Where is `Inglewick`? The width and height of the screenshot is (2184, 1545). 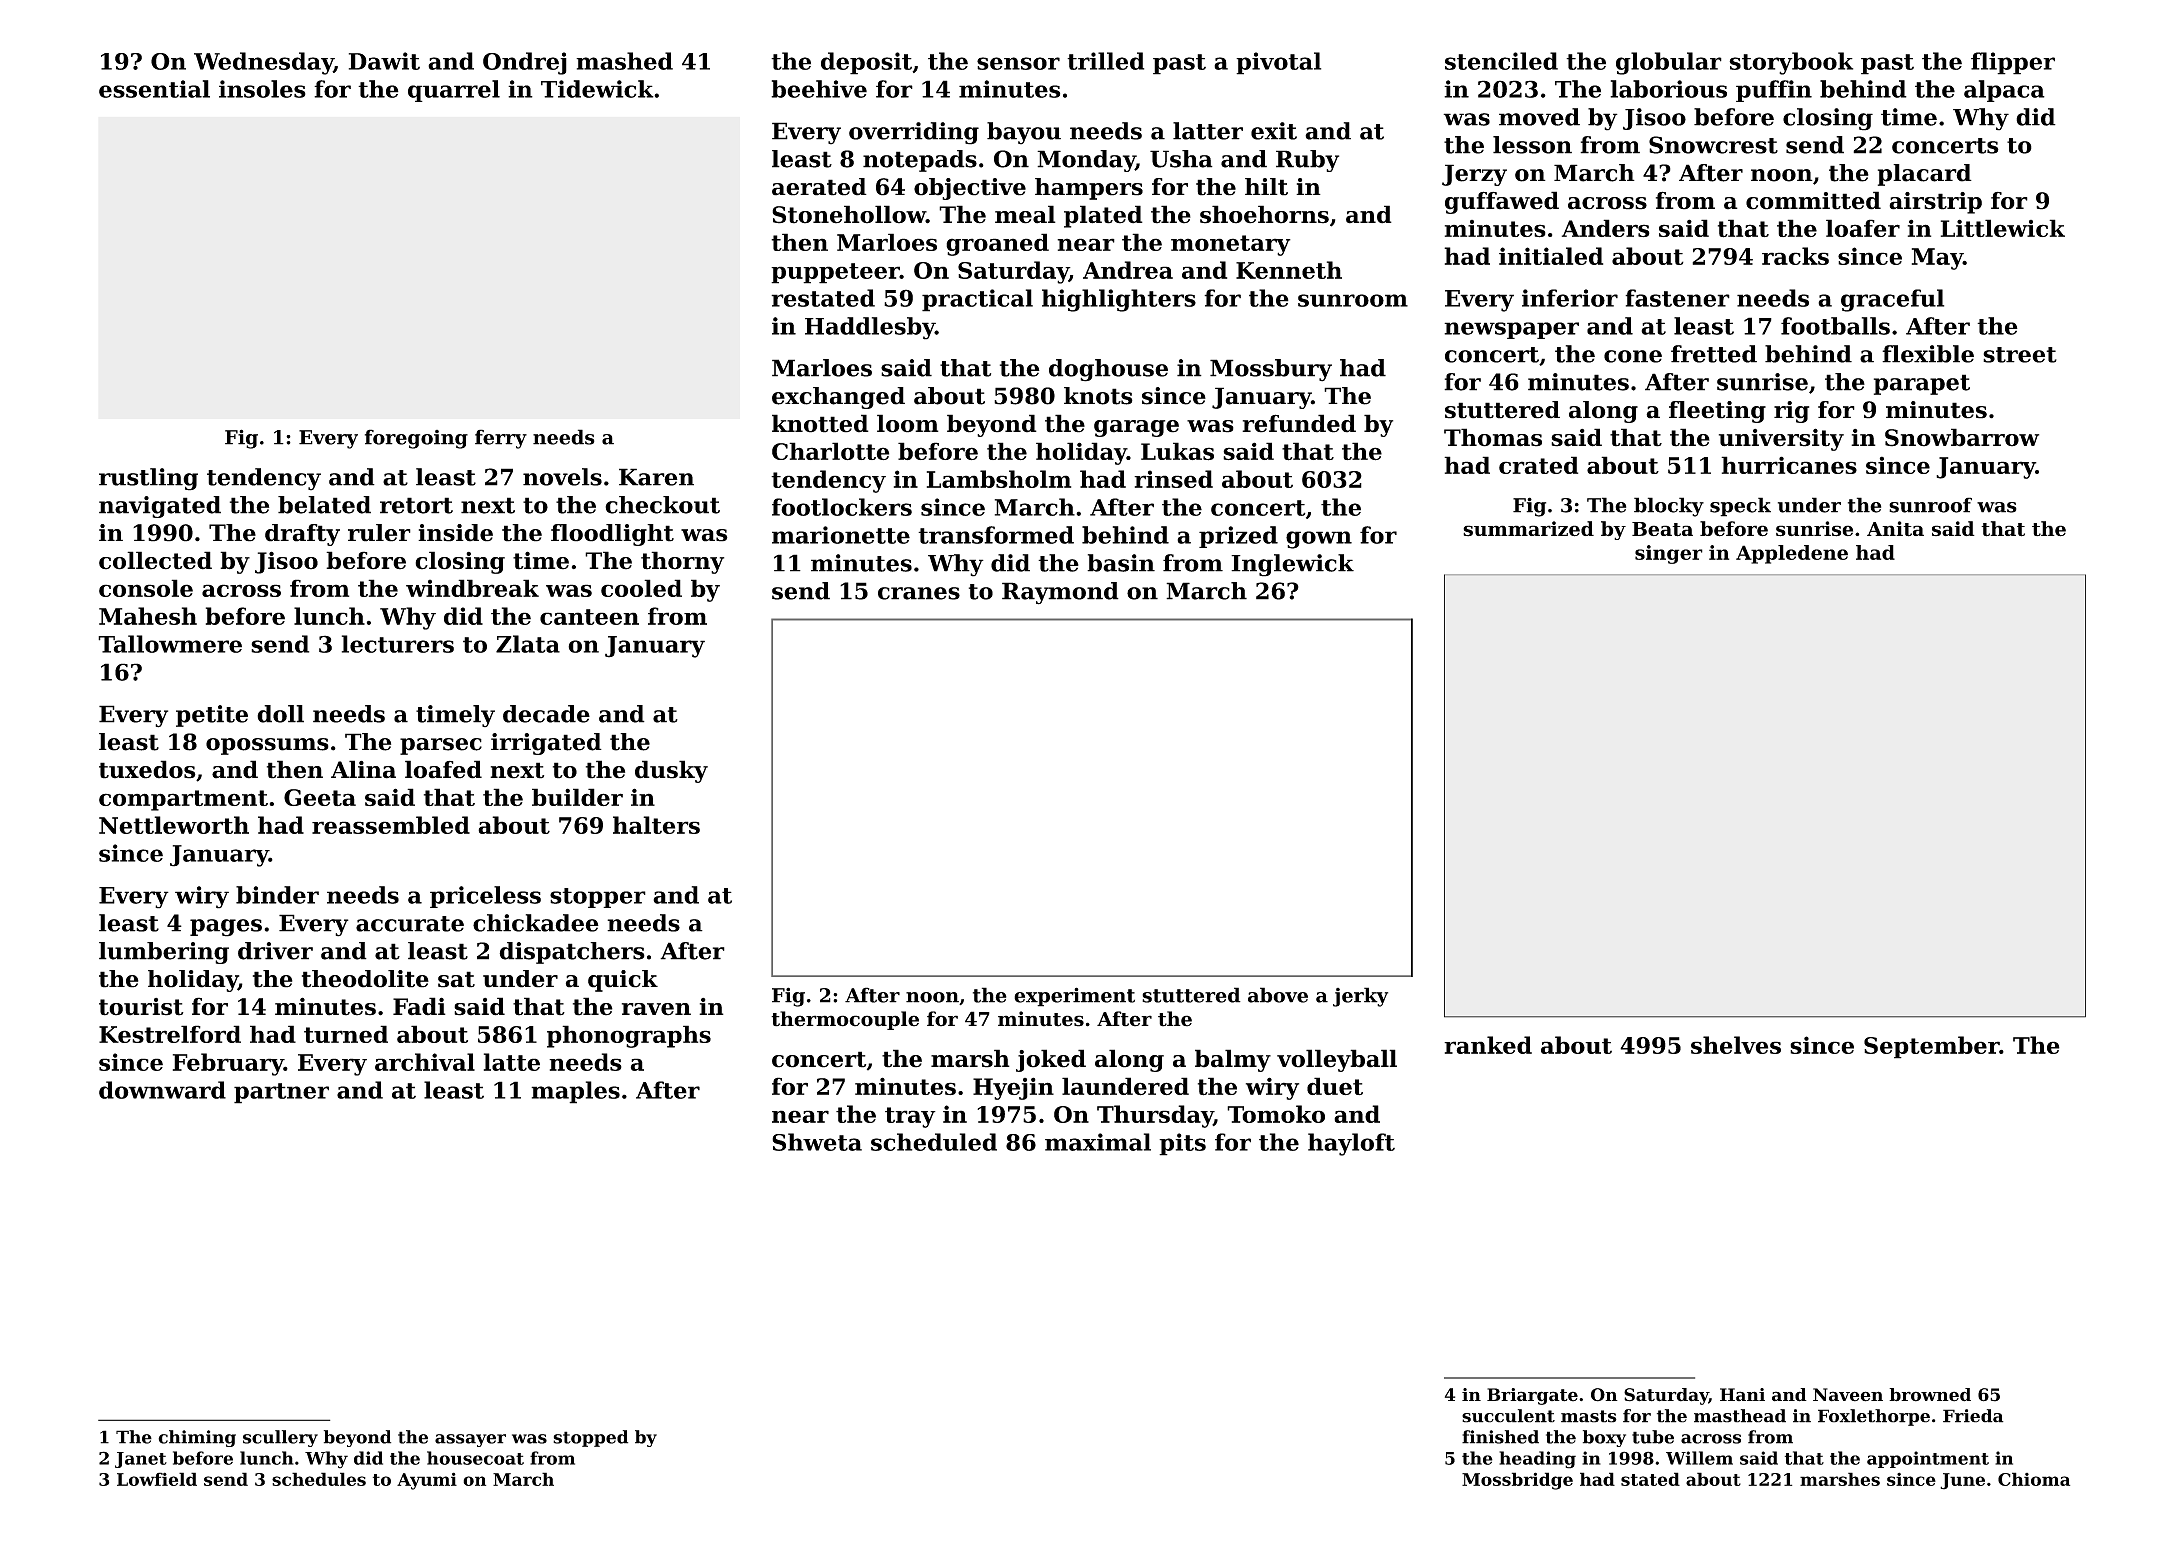
Inglewick is located at coordinates (1292, 565).
